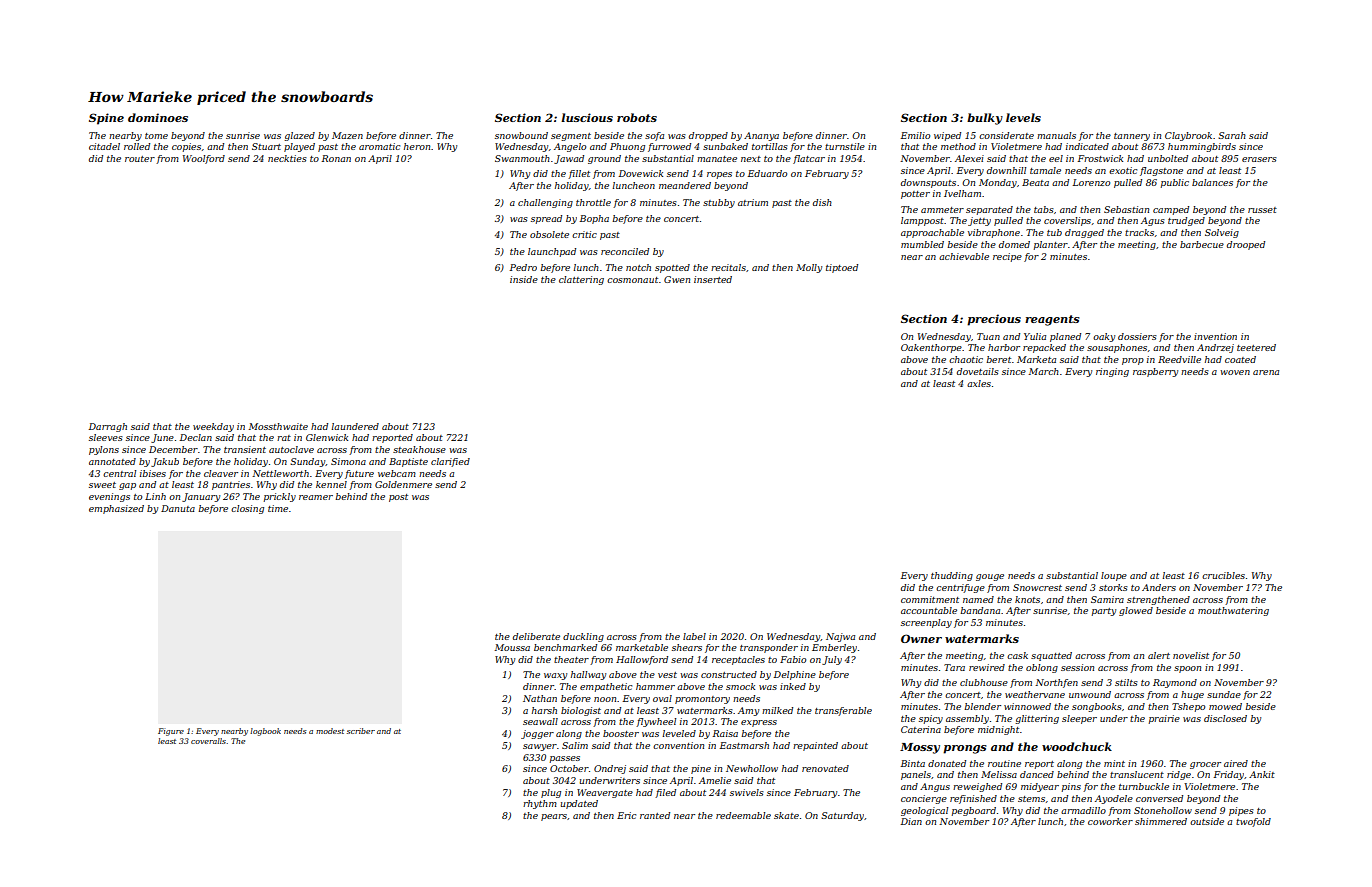  Describe the element at coordinates (158, 117) in the document. I see `dominoes` at that location.
